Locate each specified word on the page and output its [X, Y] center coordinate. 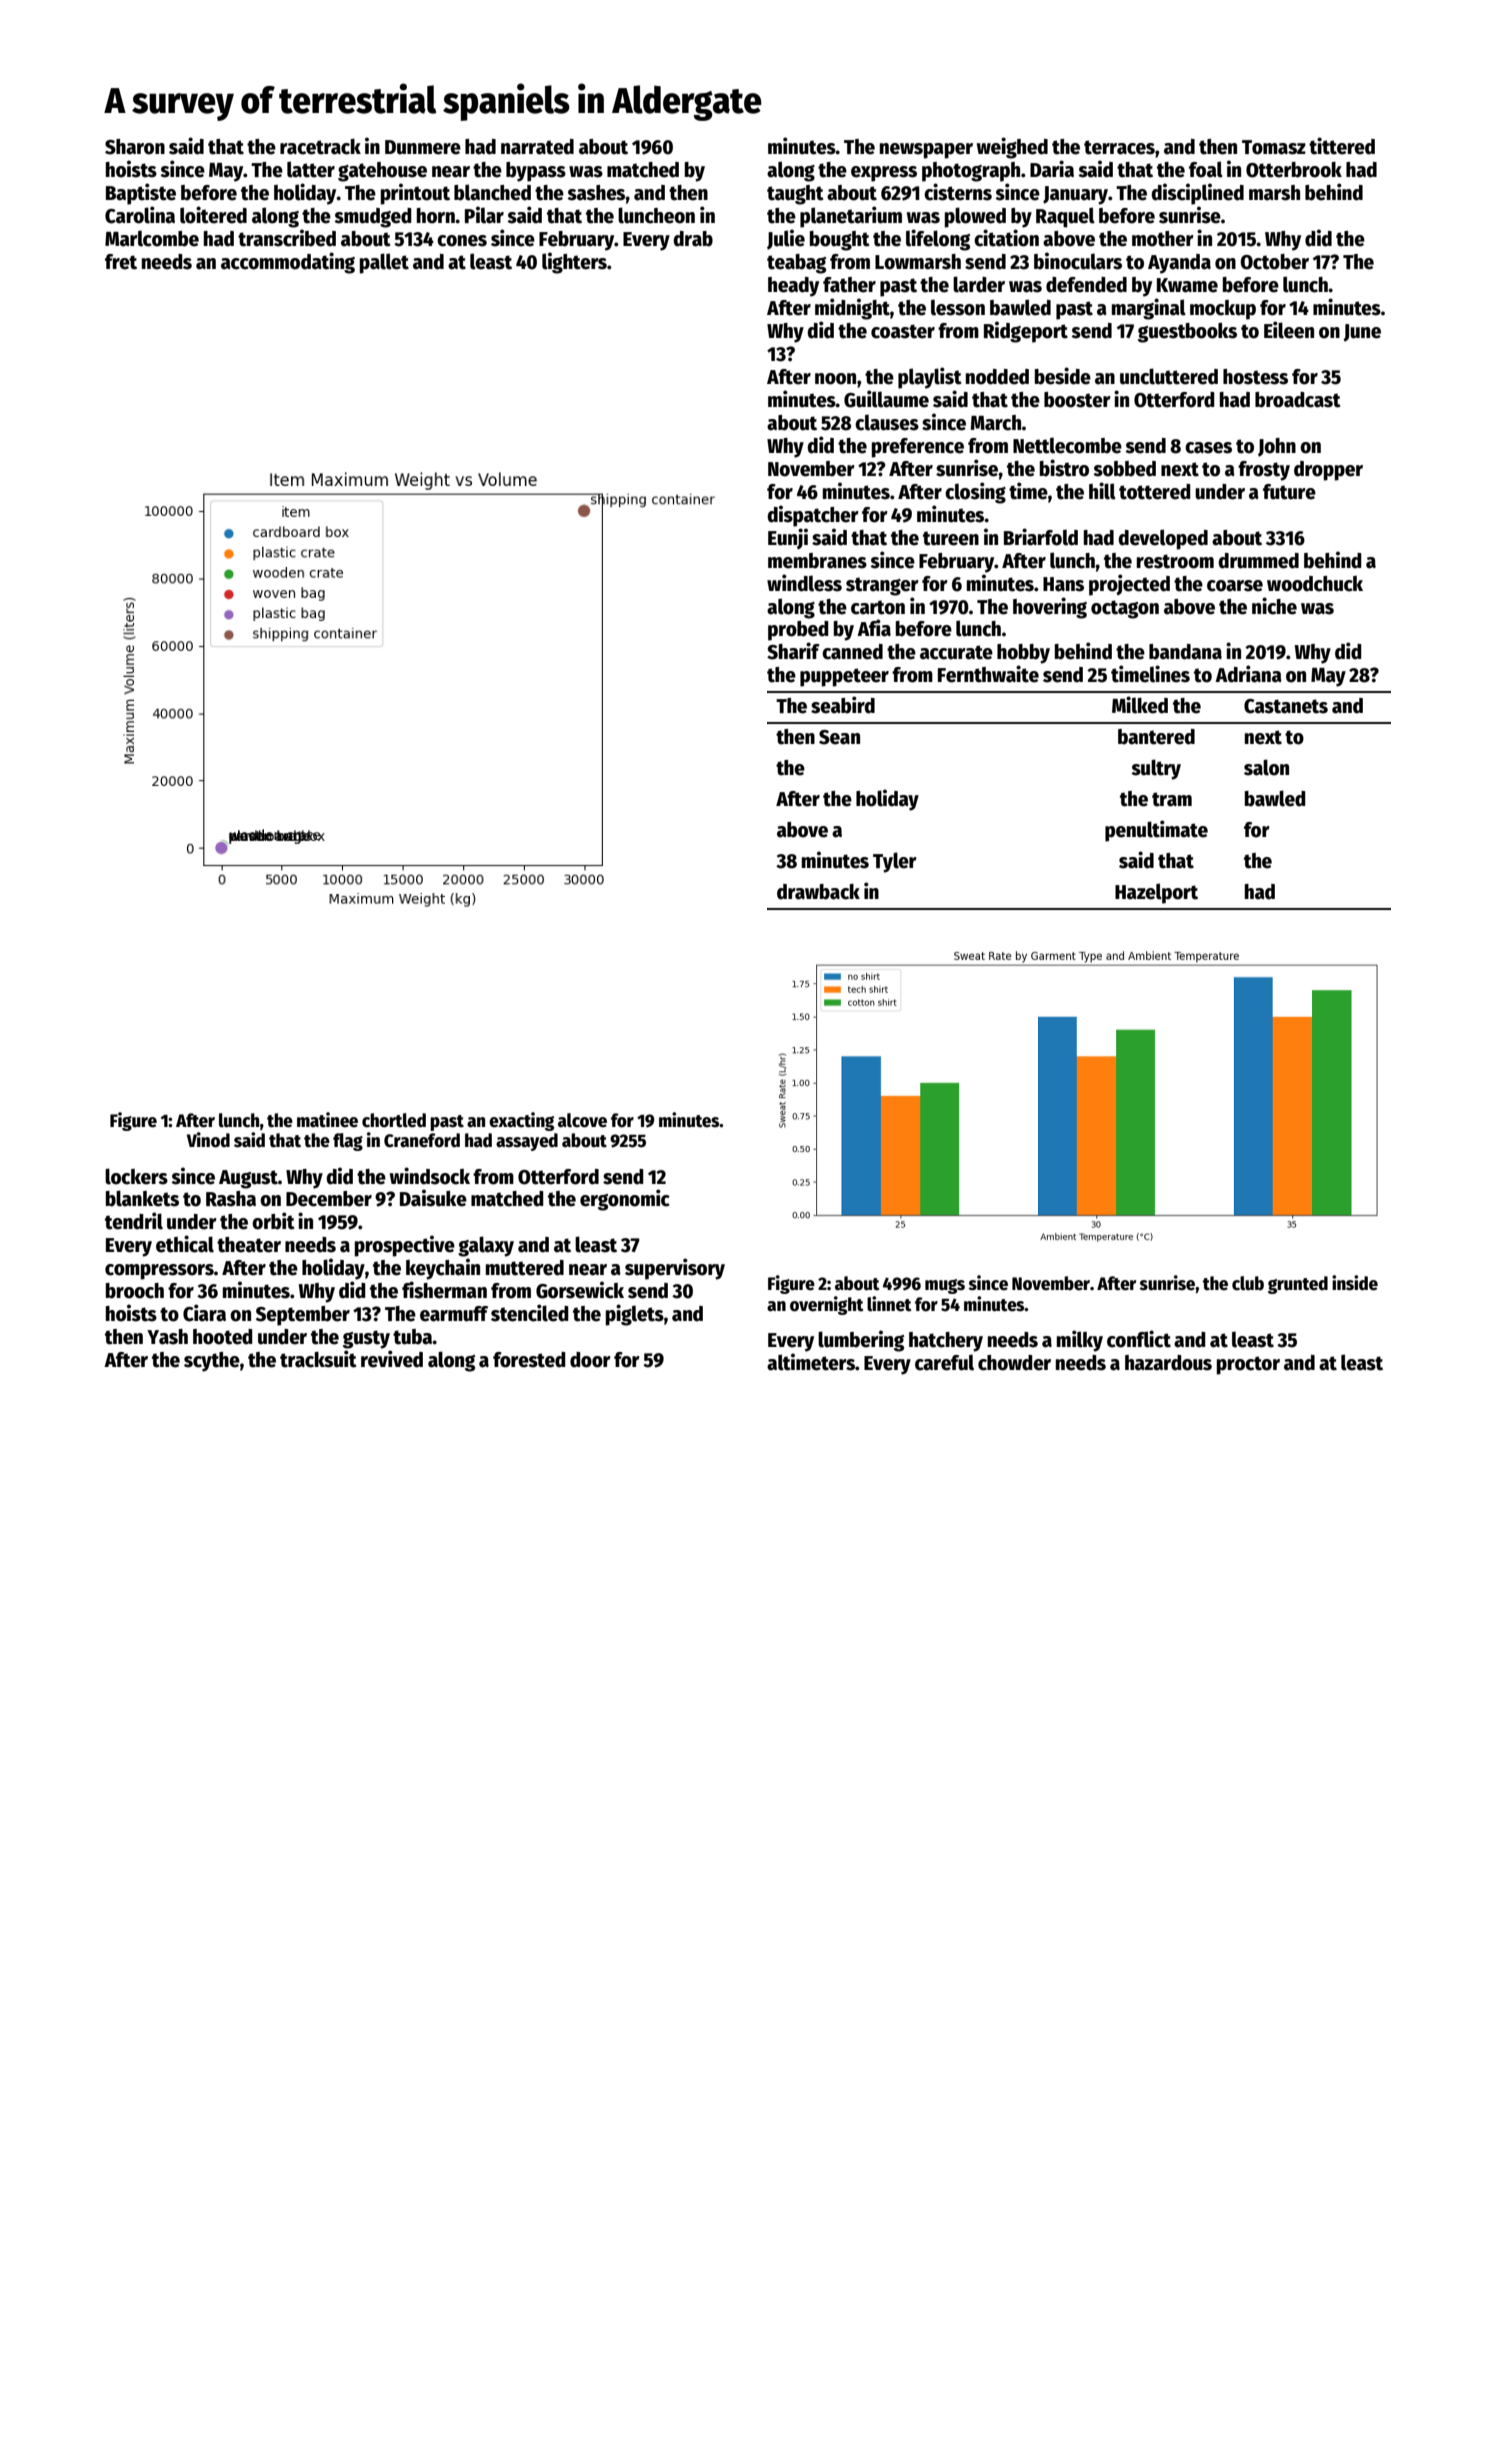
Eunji [788, 538]
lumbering [861, 1341]
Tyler [895, 862]
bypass [536, 172]
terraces [1119, 147]
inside [1355, 1283]
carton [878, 607]
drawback [818, 892]
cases [1208, 448]
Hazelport [1156, 893]
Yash [167, 1337]
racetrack [320, 147]
